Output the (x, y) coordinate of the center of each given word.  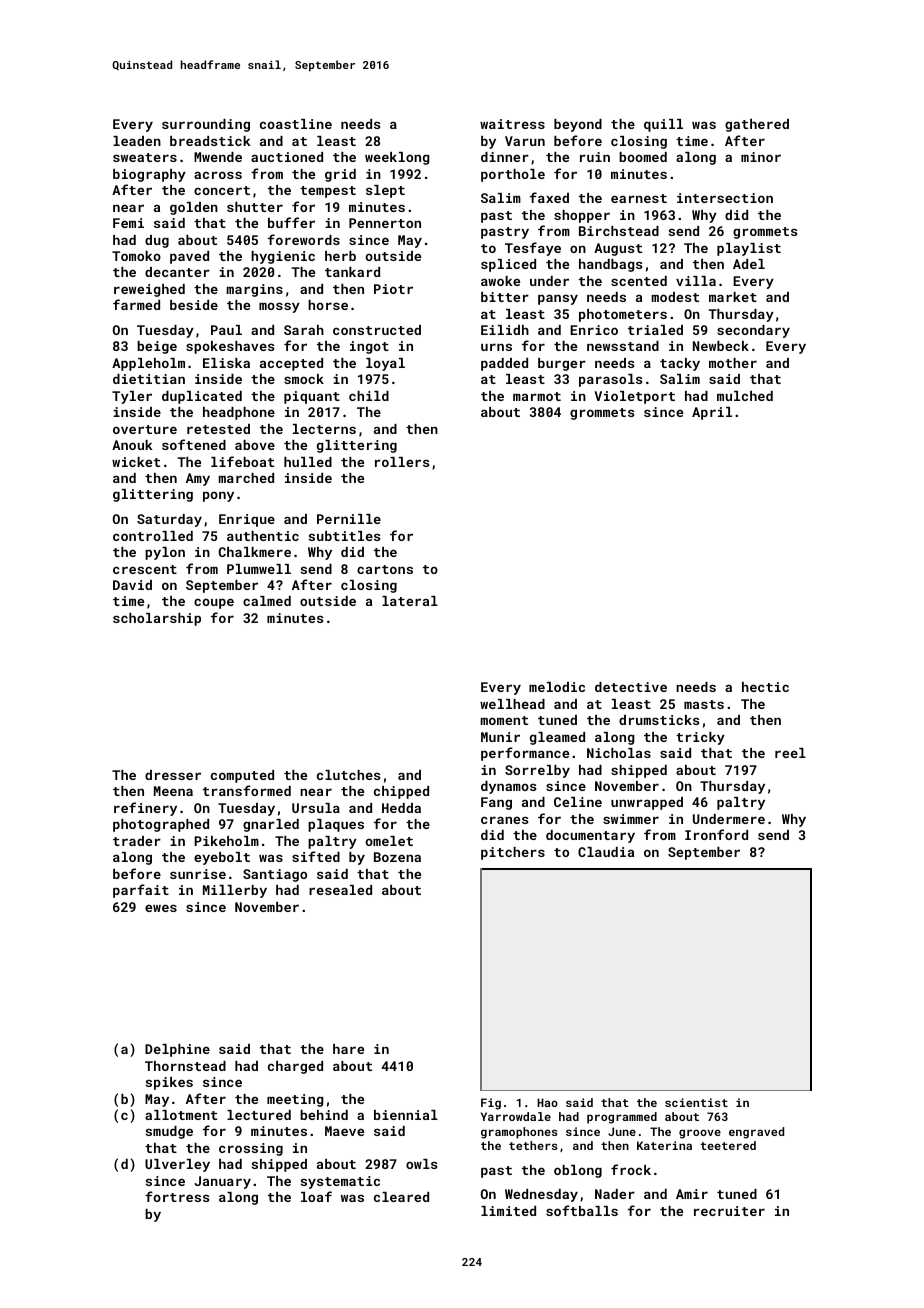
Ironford (716, 834)
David (132, 585)
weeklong (397, 158)
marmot (537, 396)
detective (631, 687)
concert (222, 190)
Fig (491, 1104)
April (712, 413)
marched (246, 478)
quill (663, 125)
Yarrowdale (516, 1116)
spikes (169, 1083)
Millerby (235, 891)
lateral (410, 601)
